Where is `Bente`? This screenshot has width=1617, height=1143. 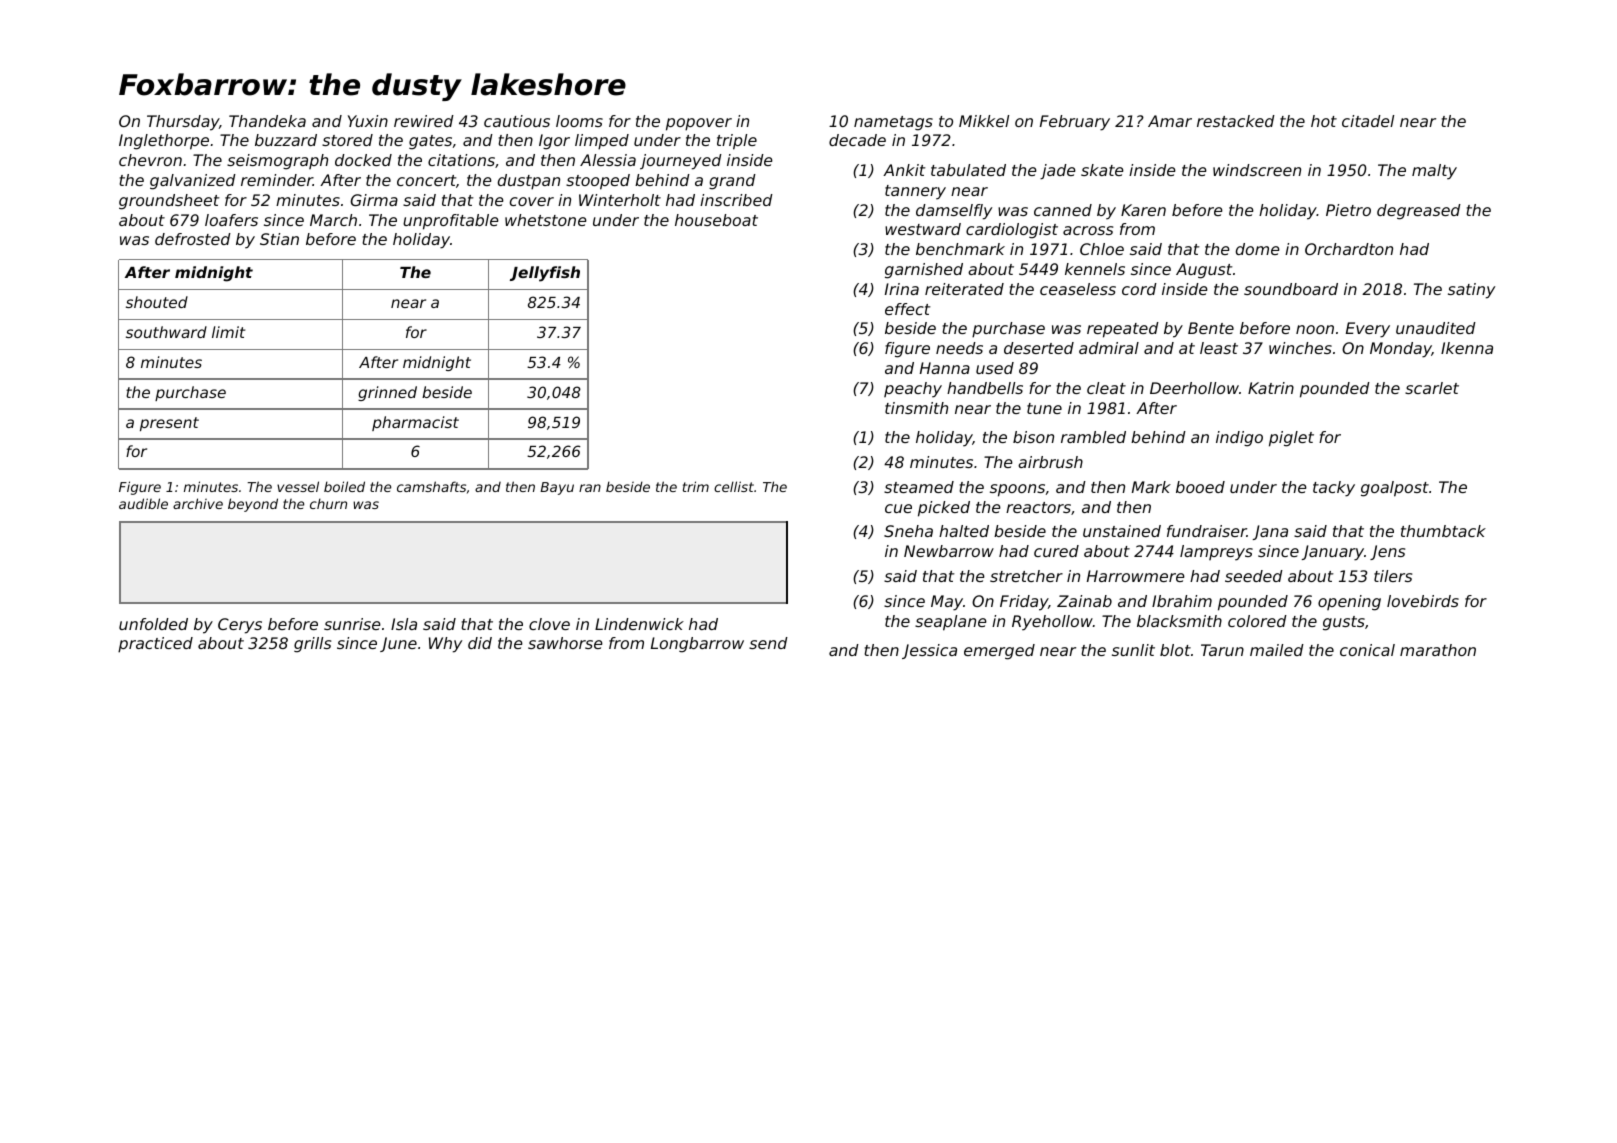
Bente is located at coordinates (1211, 328).
